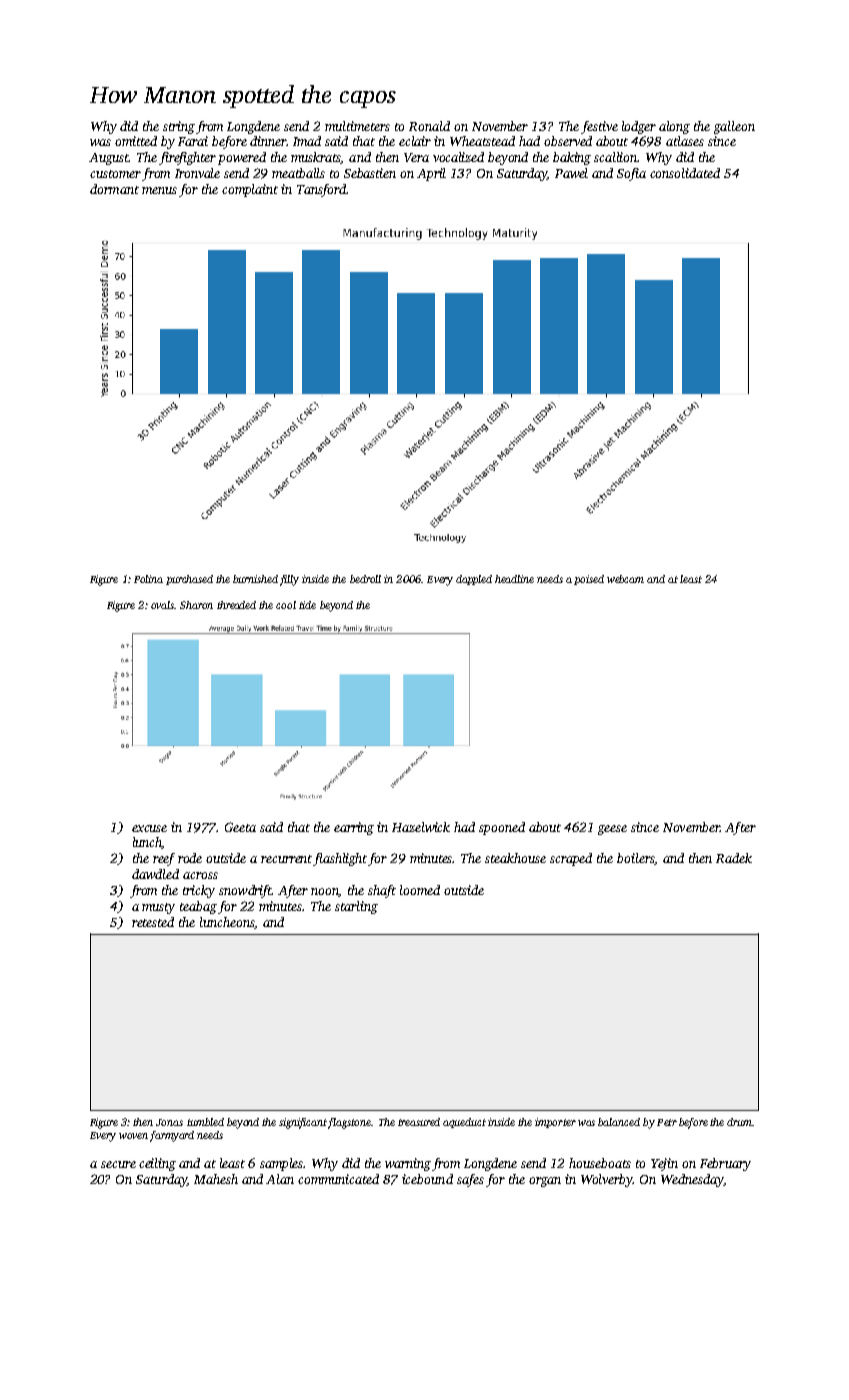  I want to click on headline, so click(514, 579).
